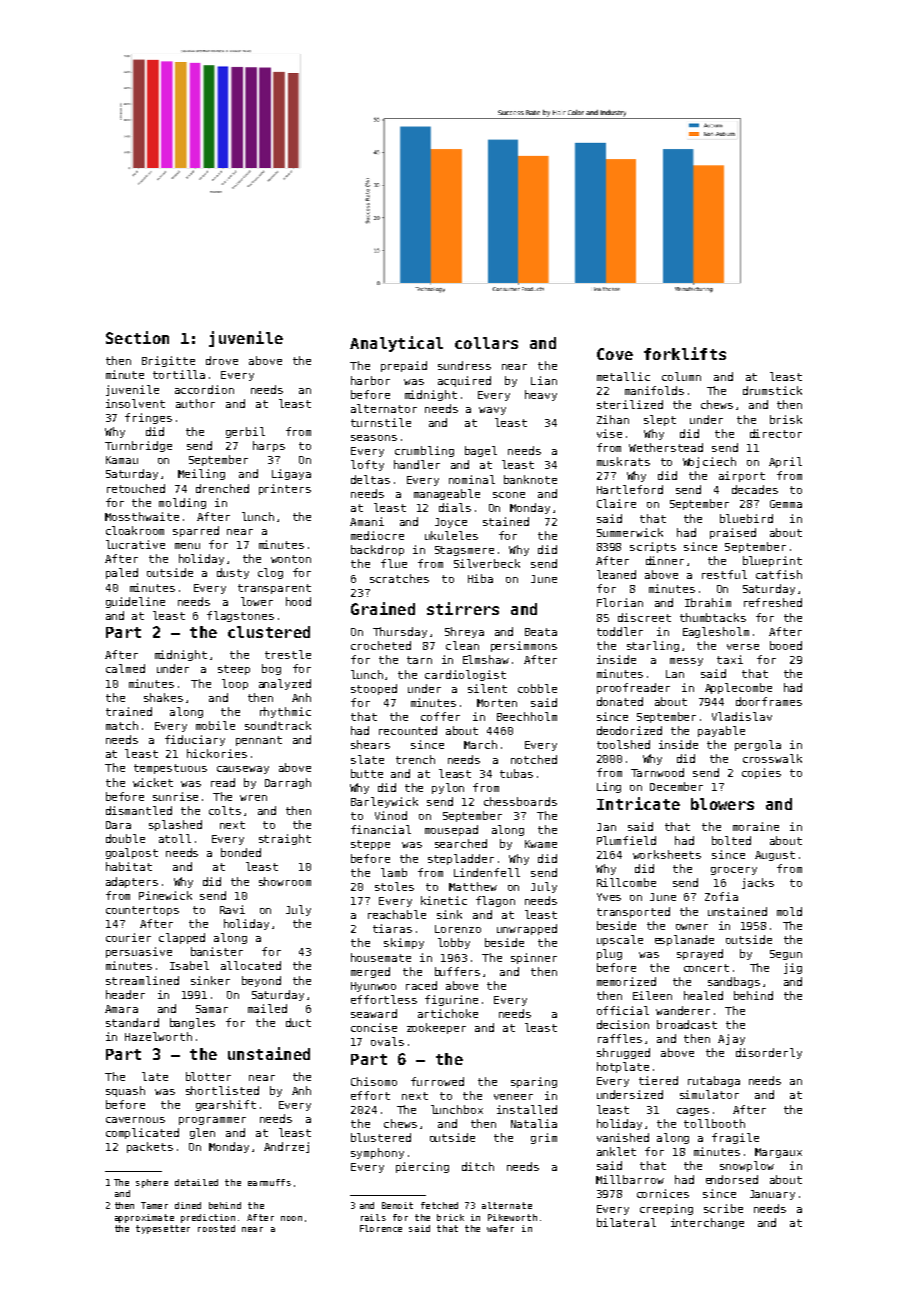  I want to click on concert, so click(706, 968).
